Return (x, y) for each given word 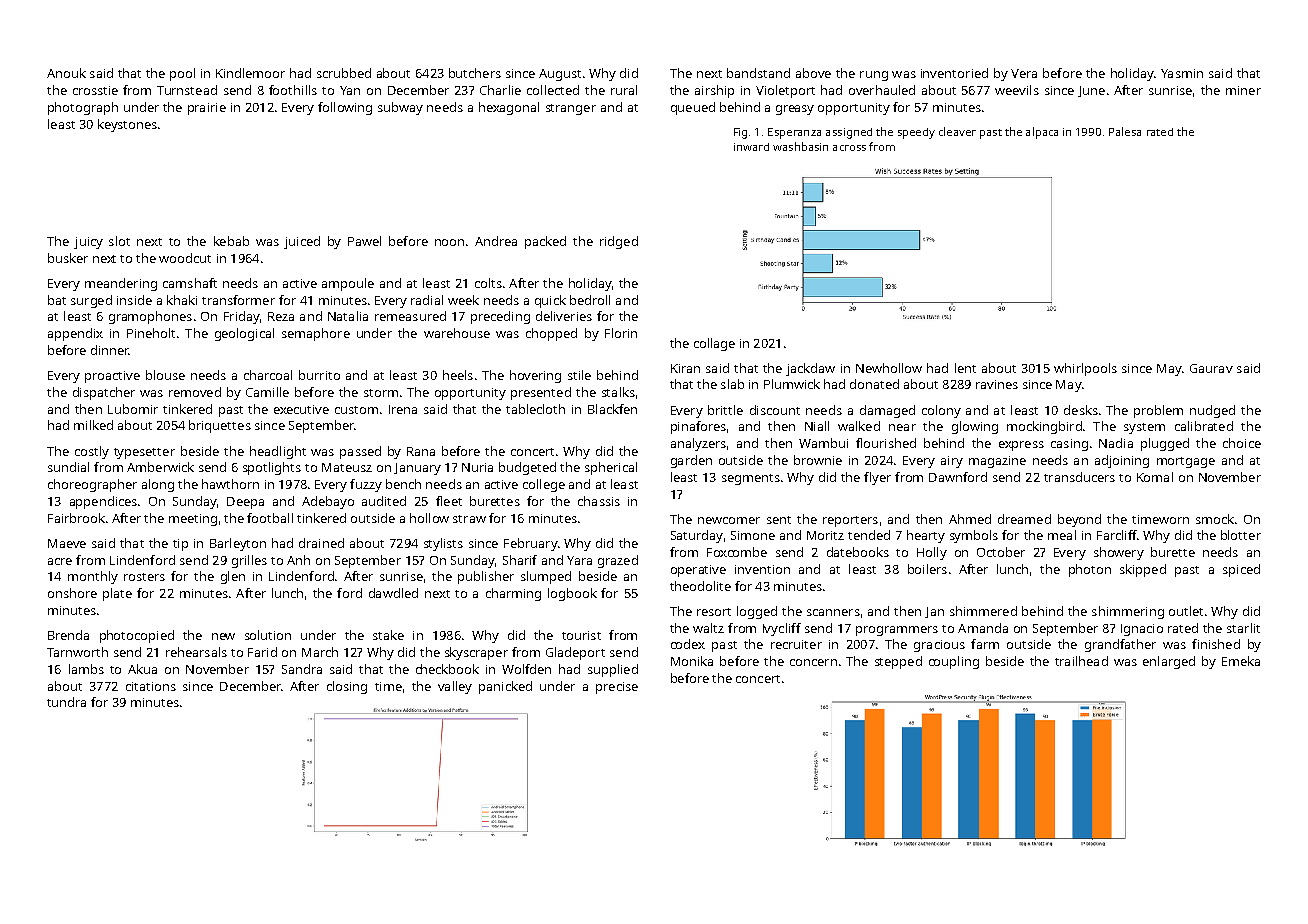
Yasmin (1182, 73)
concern (813, 662)
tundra (66, 702)
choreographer (92, 485)
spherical (611, 468)
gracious (939, 646)
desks (1081, 410)
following (345, 108)
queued (693, 108)
